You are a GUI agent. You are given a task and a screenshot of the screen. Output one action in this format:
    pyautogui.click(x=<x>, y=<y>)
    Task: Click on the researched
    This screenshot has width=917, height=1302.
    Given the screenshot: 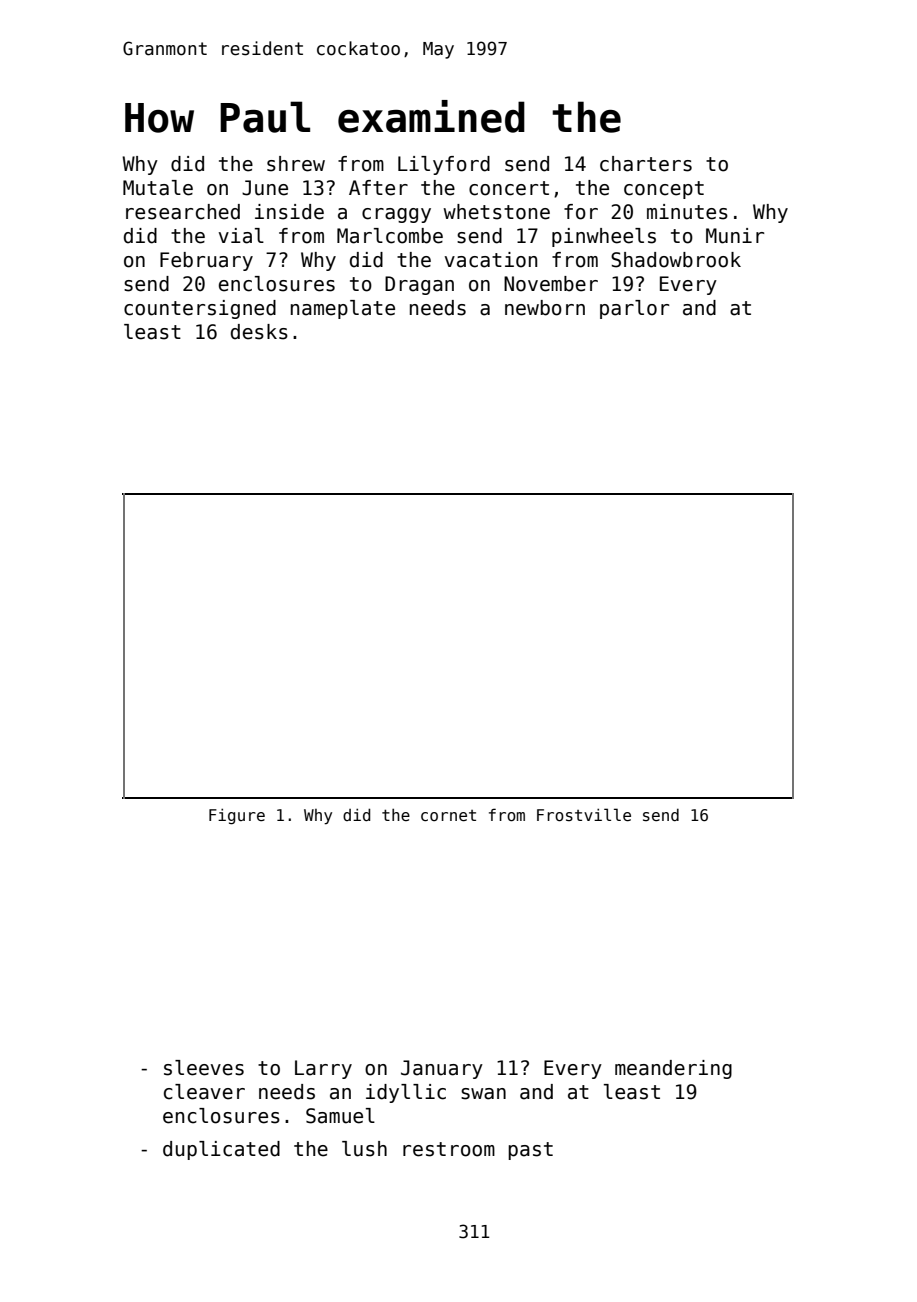 What is the action you would take?
    pyautogui.click(x=183, y=212)
